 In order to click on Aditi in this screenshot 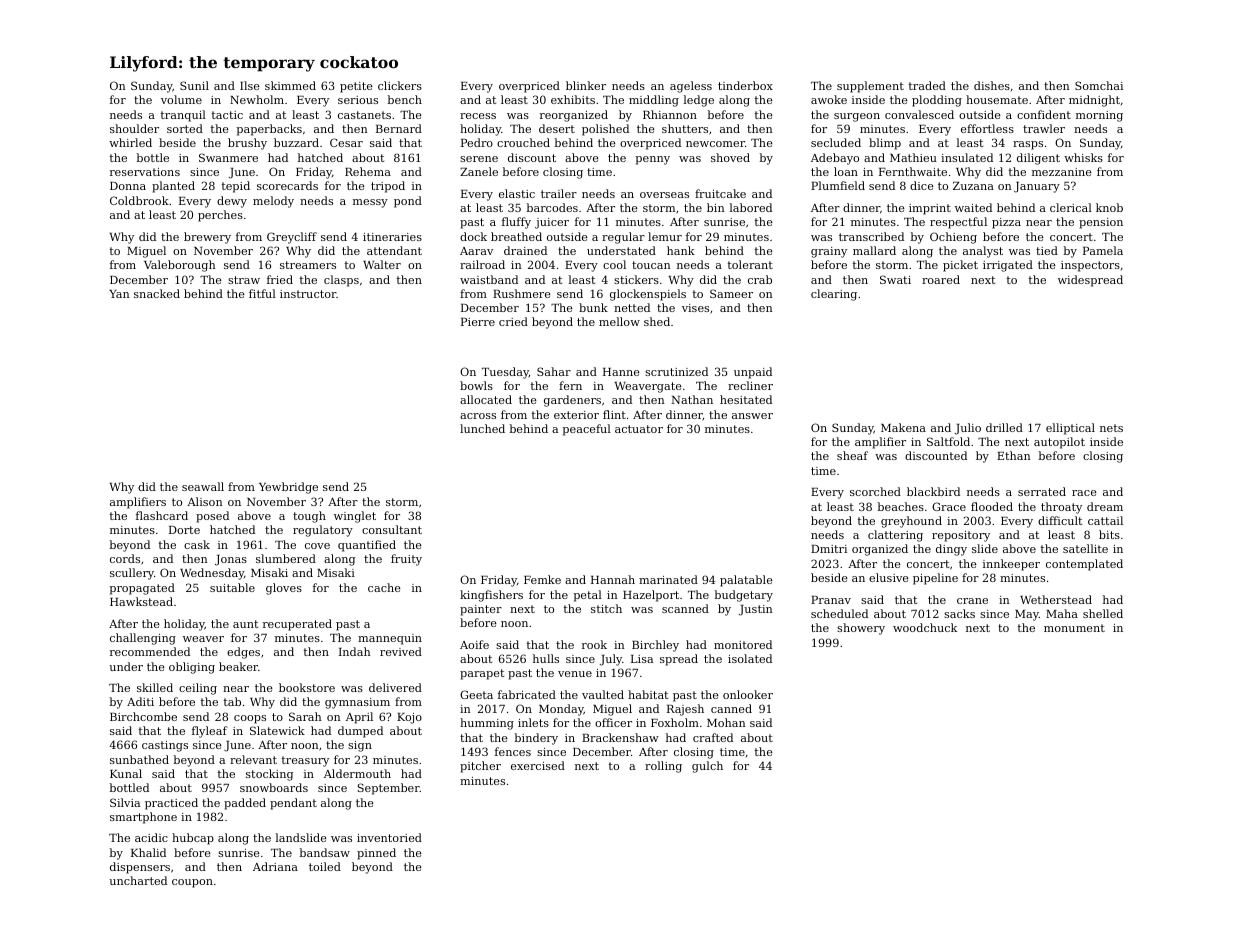, I will do `click(140, 701)`.
